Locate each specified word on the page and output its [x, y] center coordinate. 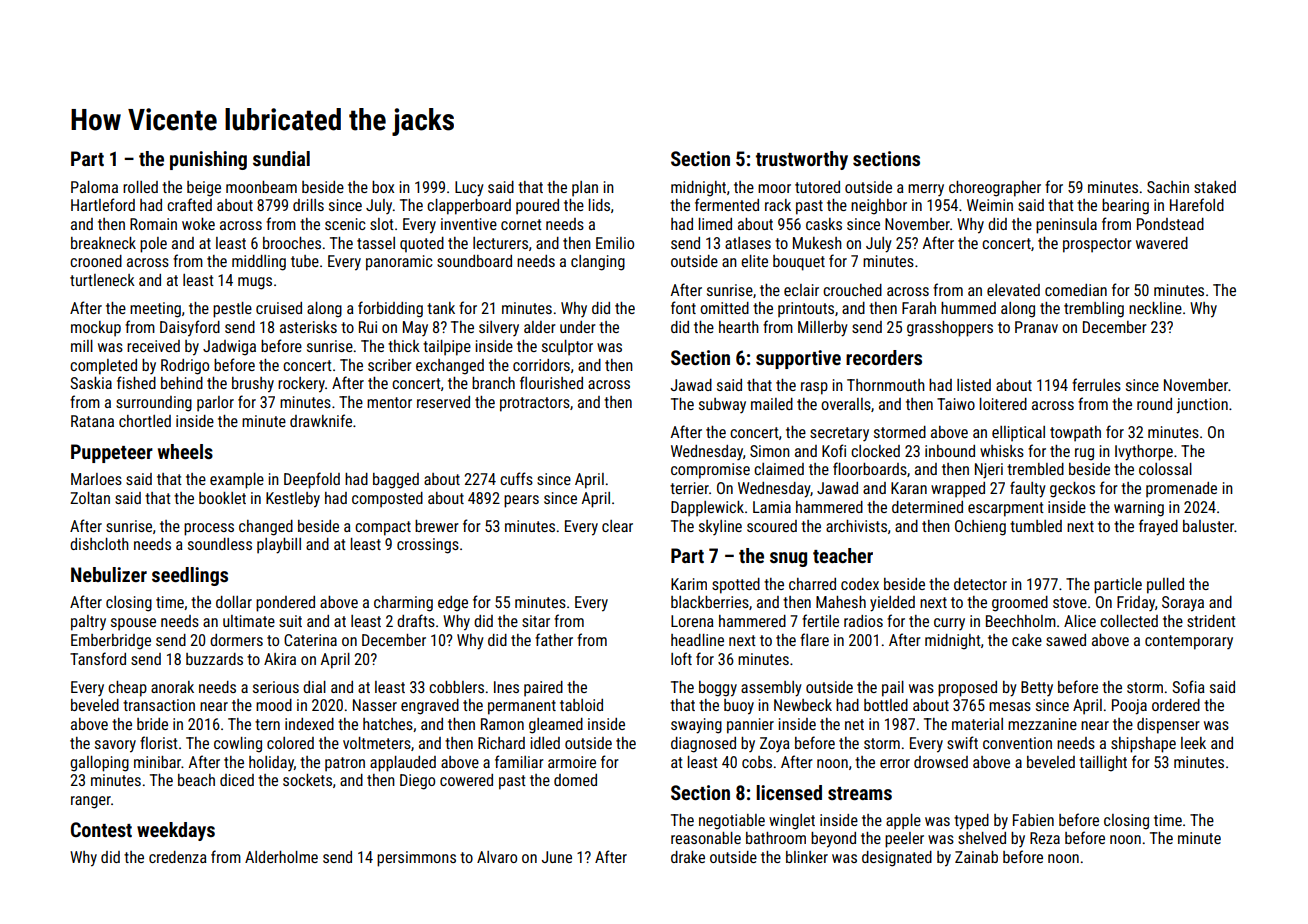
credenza [178, 857]
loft [681, 658]
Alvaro [497, 857]
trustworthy [802, 160]
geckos [1072, 490]
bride [152, 724]
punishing [208, 160]
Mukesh [817, 243]
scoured [772, 526]
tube [305, 261]
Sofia [1188, 686]
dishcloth [99, 544]
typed [971, 822]
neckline [1155, 308]
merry [926, 190]
